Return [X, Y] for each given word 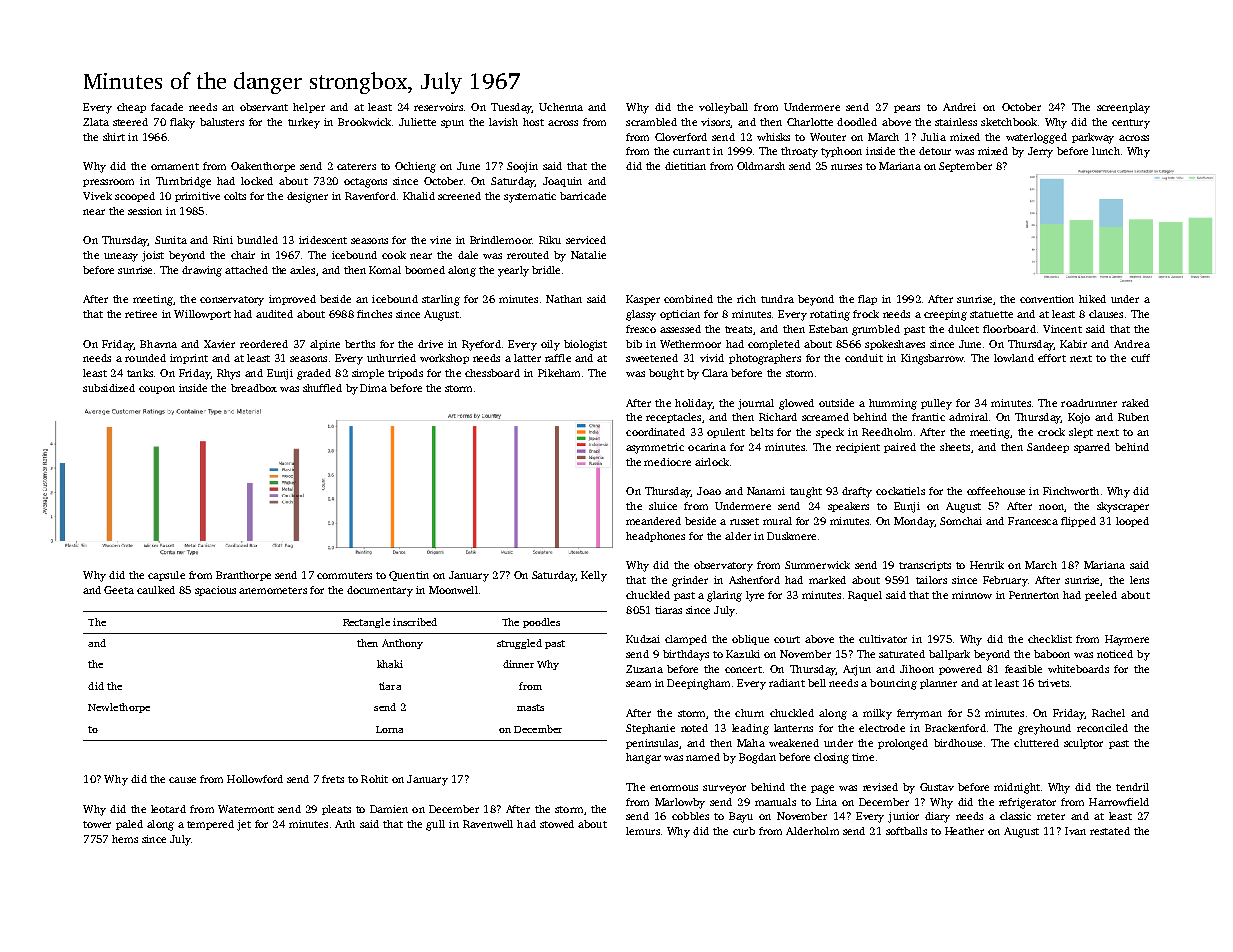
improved [292, 300]
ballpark [949, 655]
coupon [157, 390]
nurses [846, 167]
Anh [345, 824]
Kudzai [643, 639]
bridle [546, 270]
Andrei [959, 107]
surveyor [724, 789]
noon [1051, 507]
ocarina [707, 447]
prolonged [903, 744]
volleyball [723, 108]
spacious [215, 591]
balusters [222, 122]
